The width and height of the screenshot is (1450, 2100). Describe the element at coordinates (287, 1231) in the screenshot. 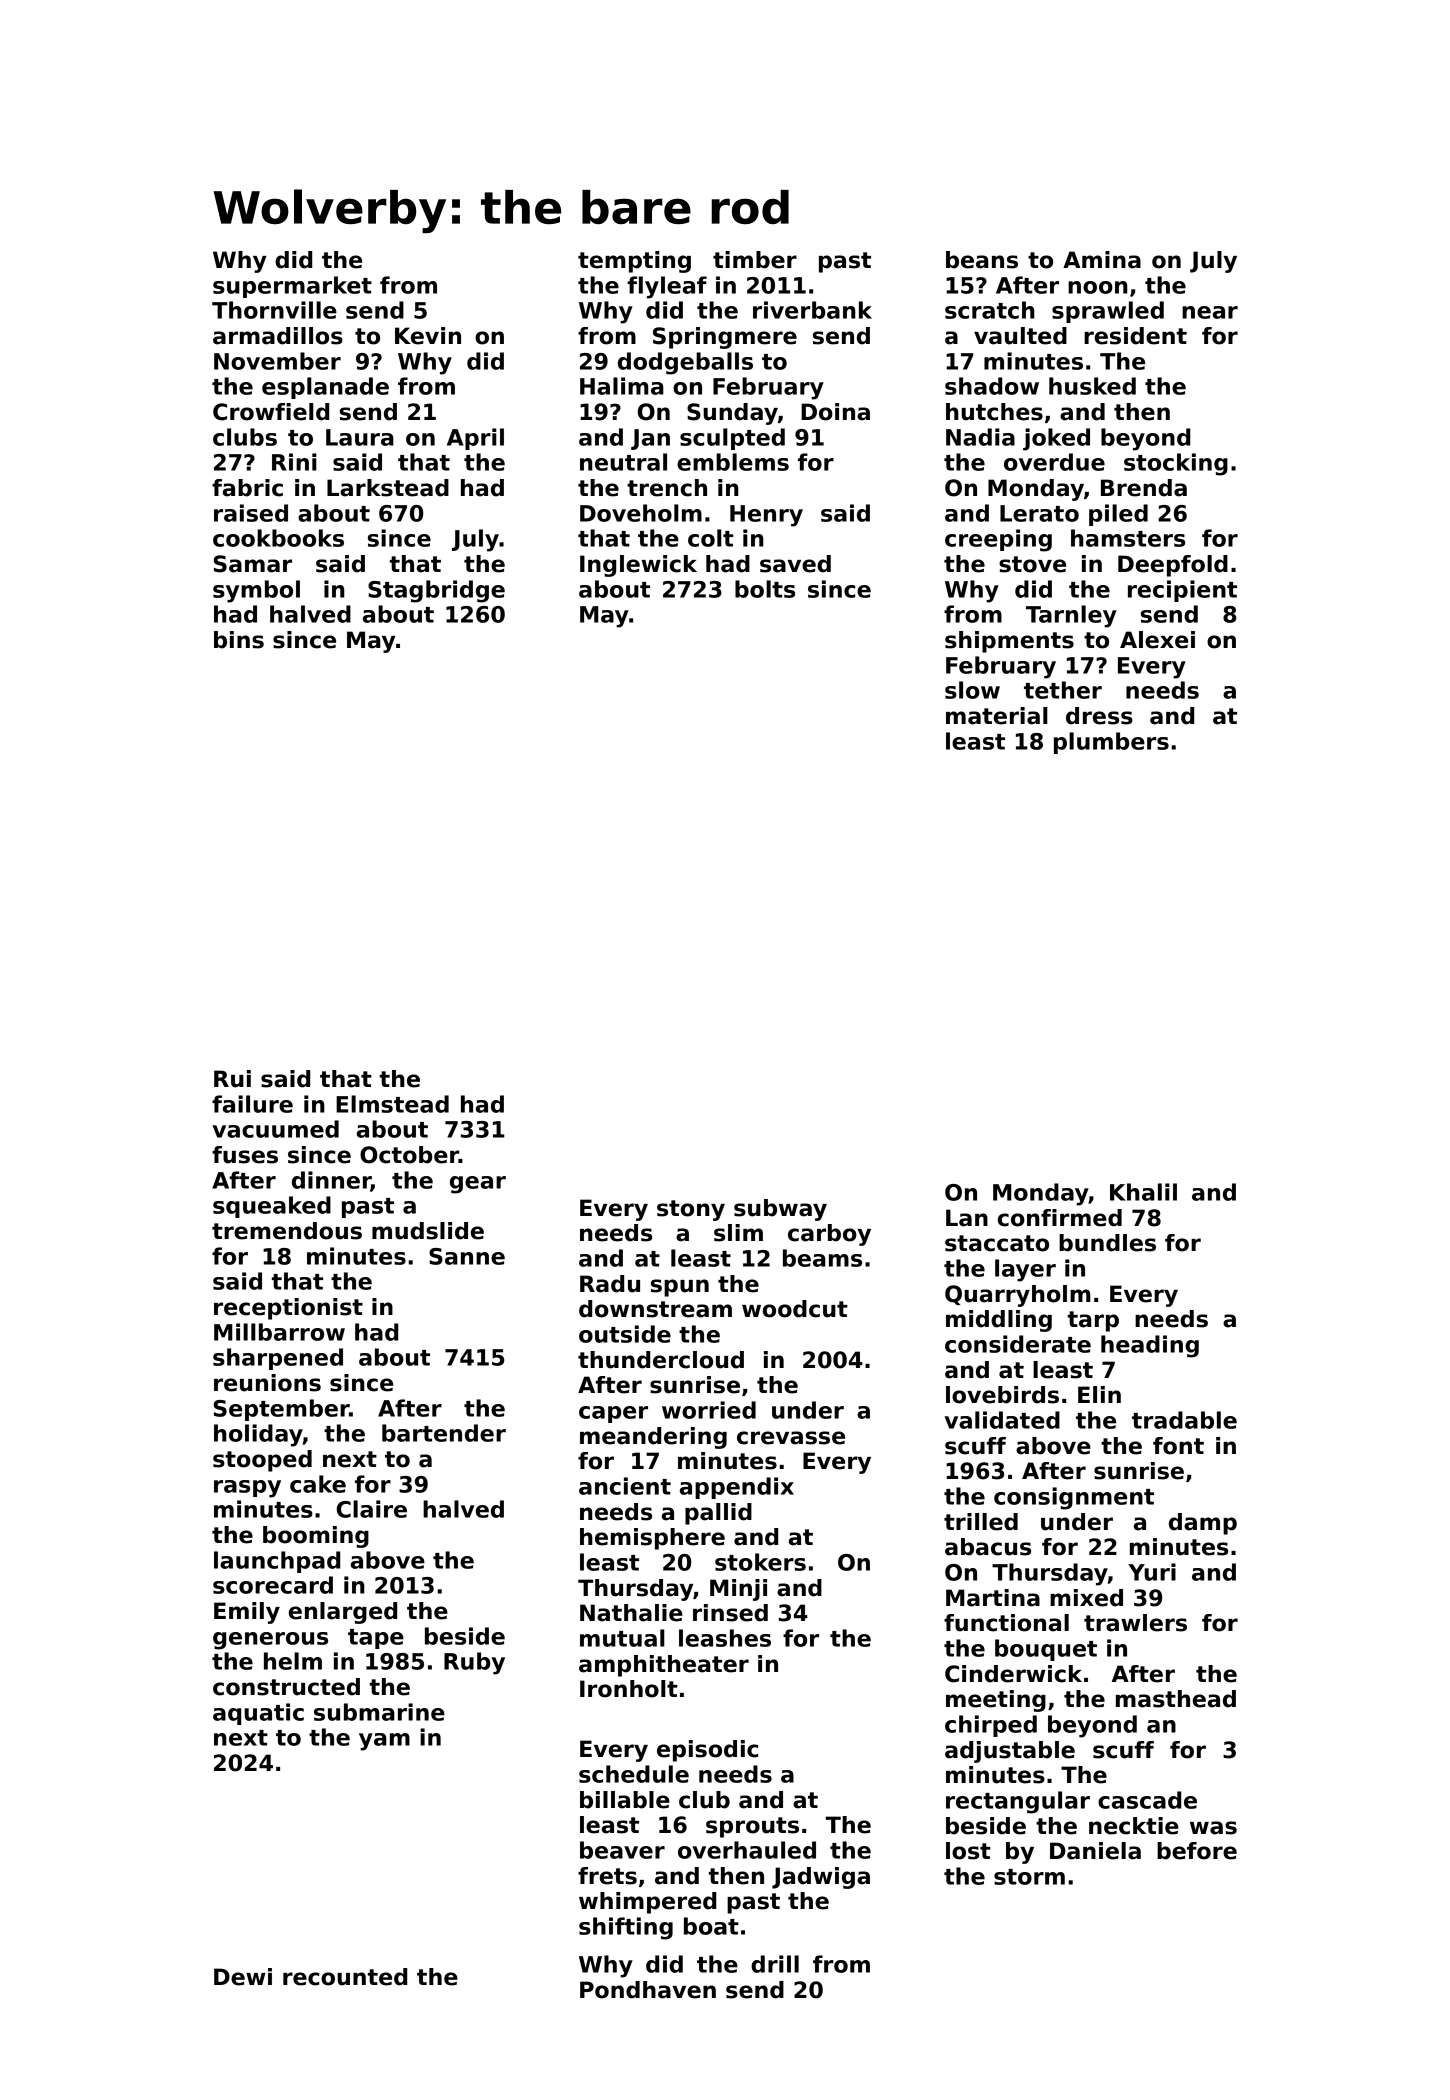

I see `tremendous` at that location.
